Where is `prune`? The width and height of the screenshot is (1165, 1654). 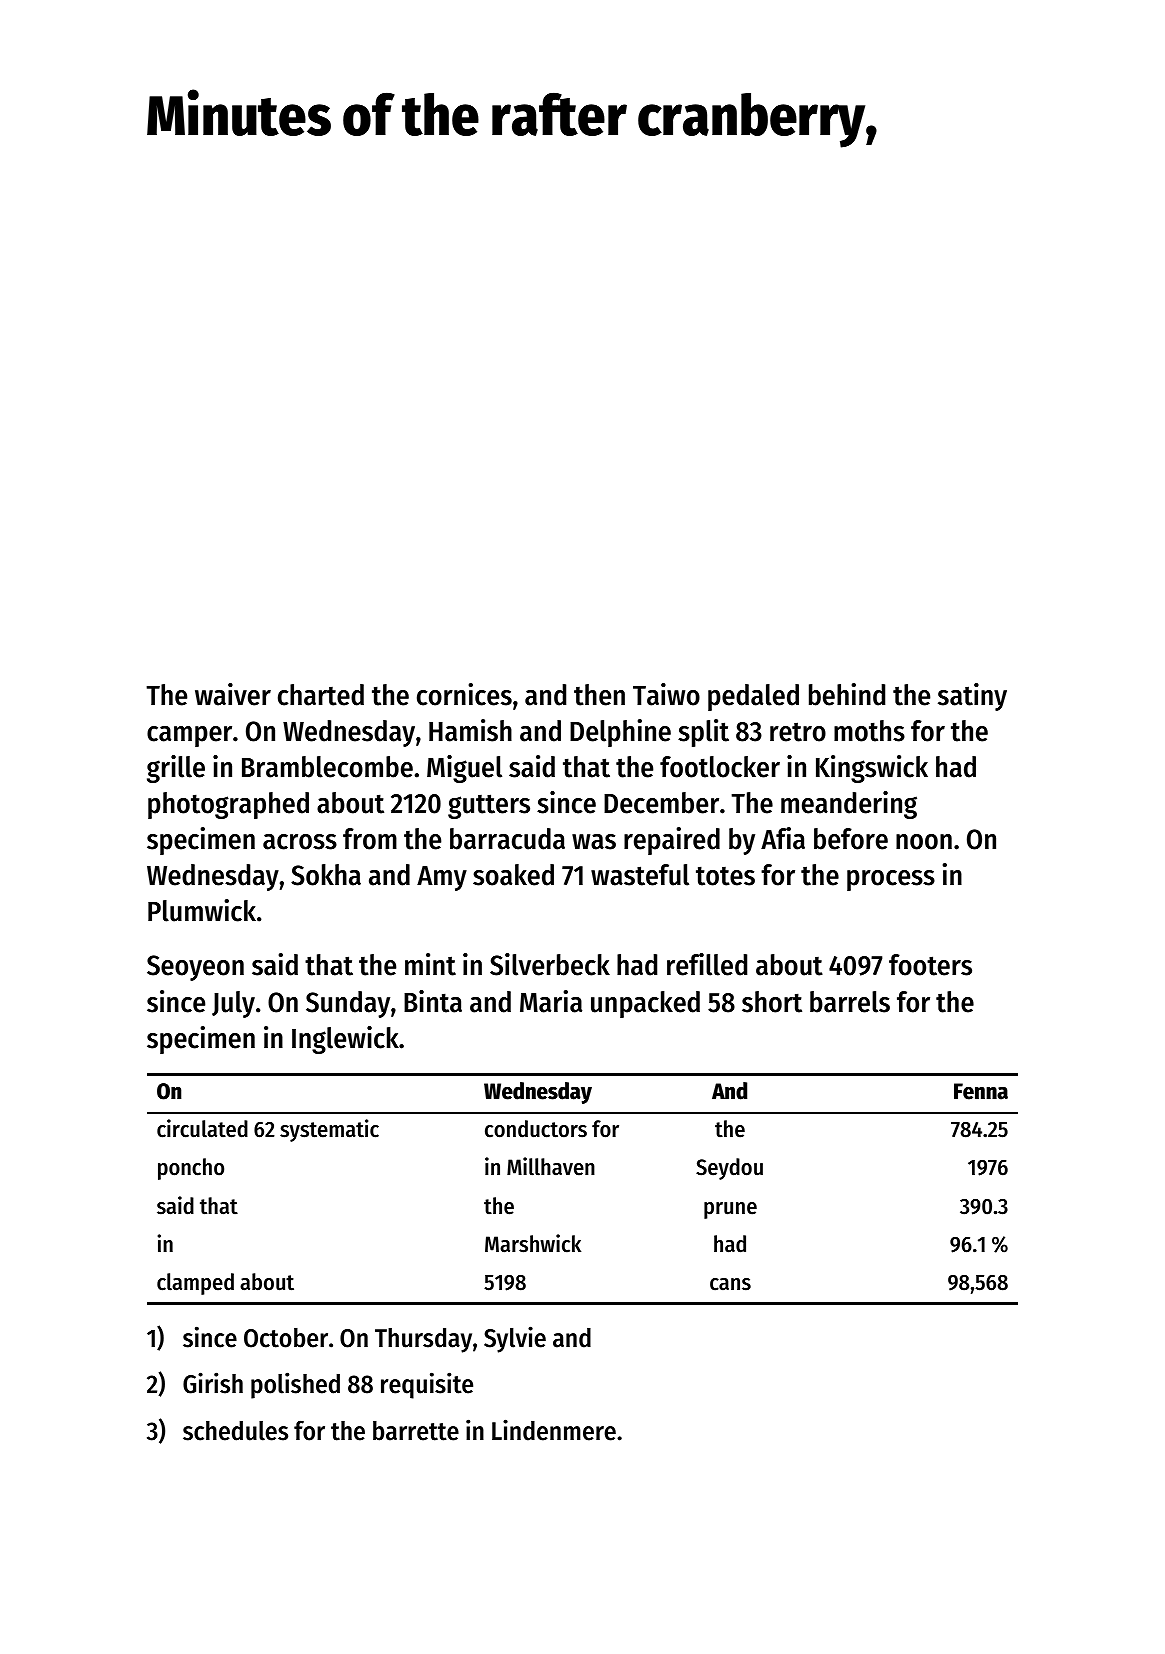
prune is located at coordinates (730, 1210).
